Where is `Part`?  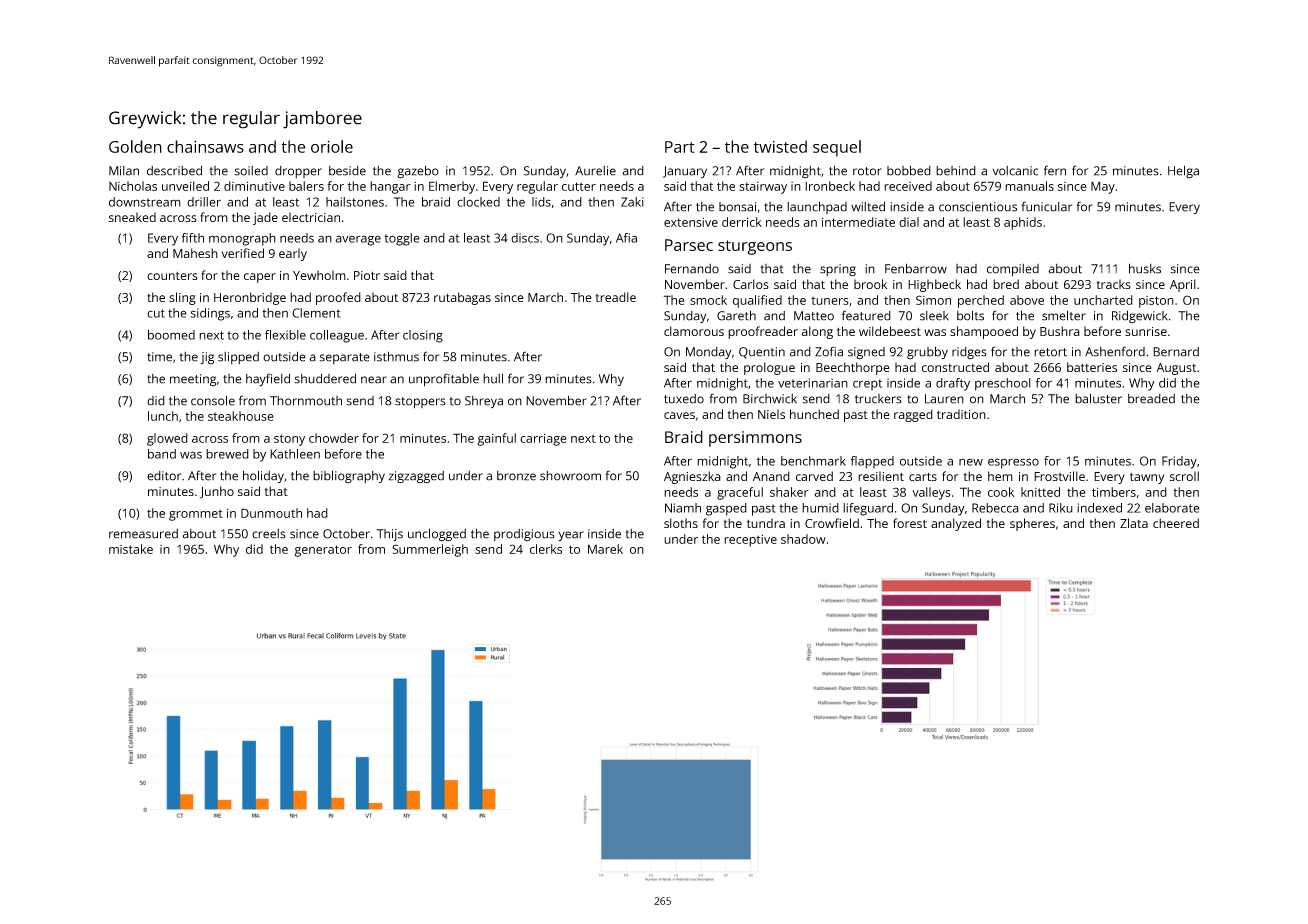
Part is located at coordinates (680, 147).
